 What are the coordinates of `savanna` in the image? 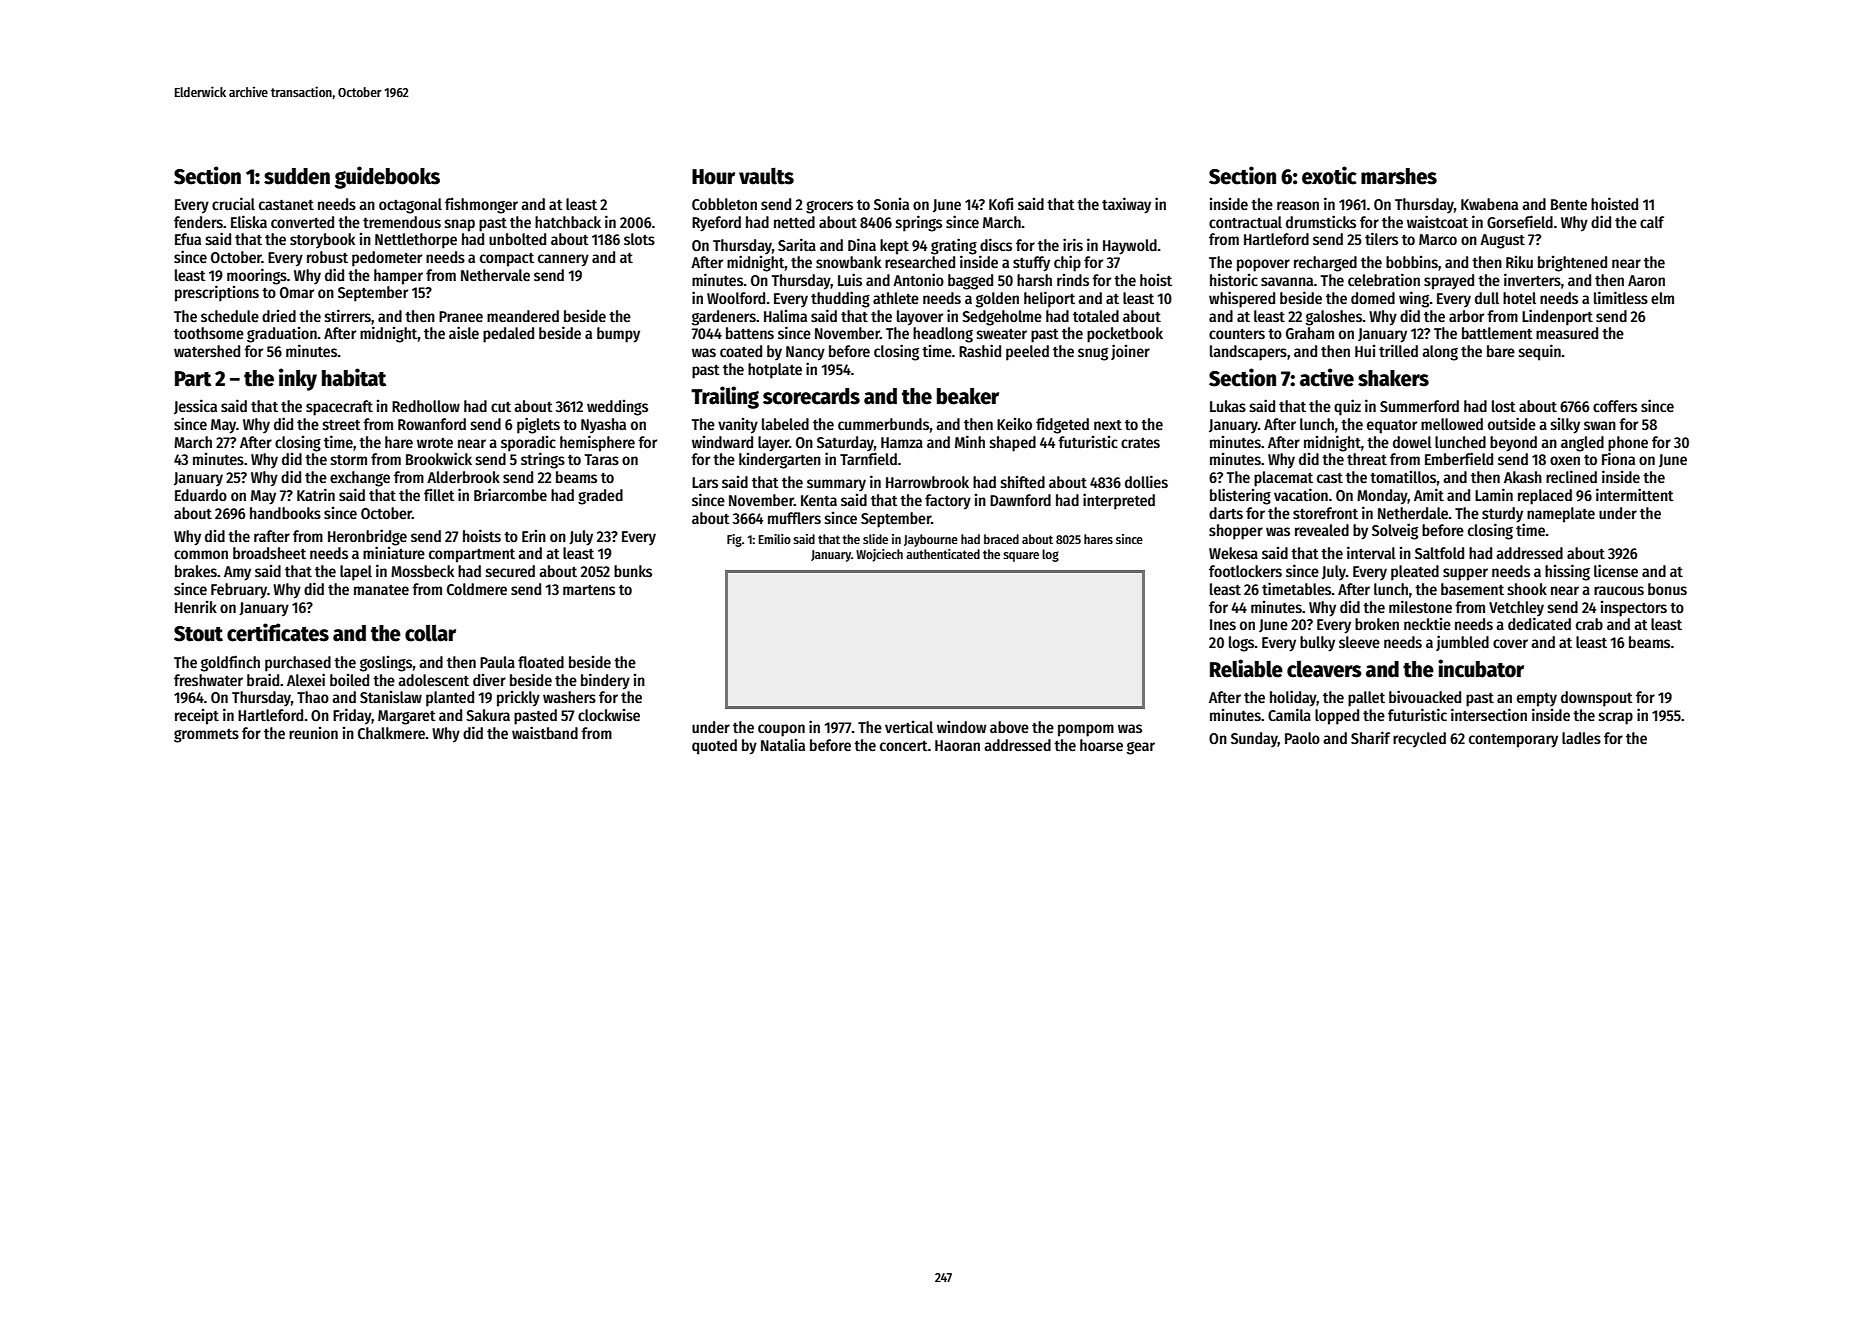 It's located at (1287, 281).
